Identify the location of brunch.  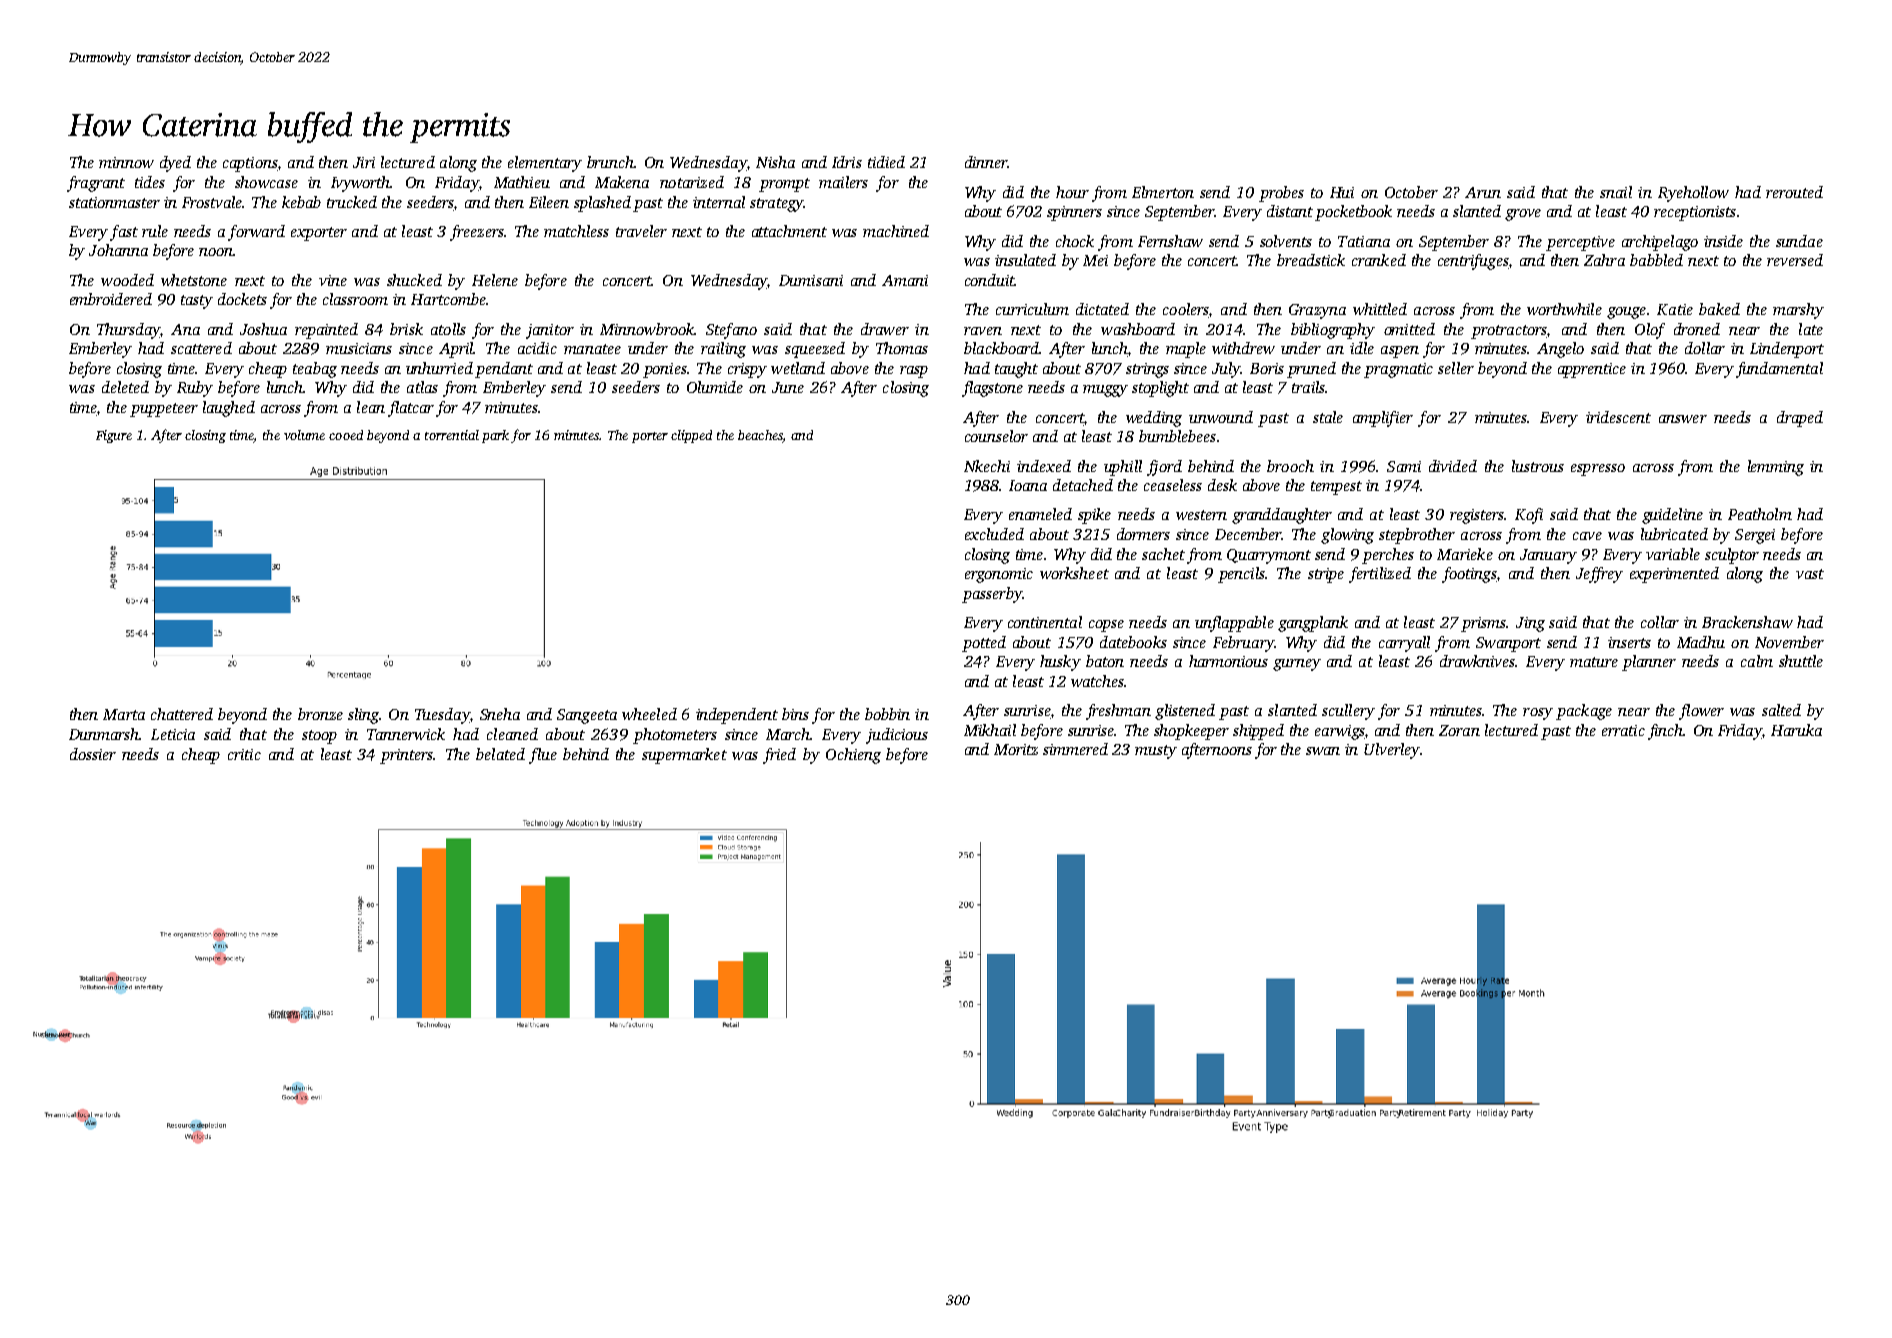
(610, 162).
